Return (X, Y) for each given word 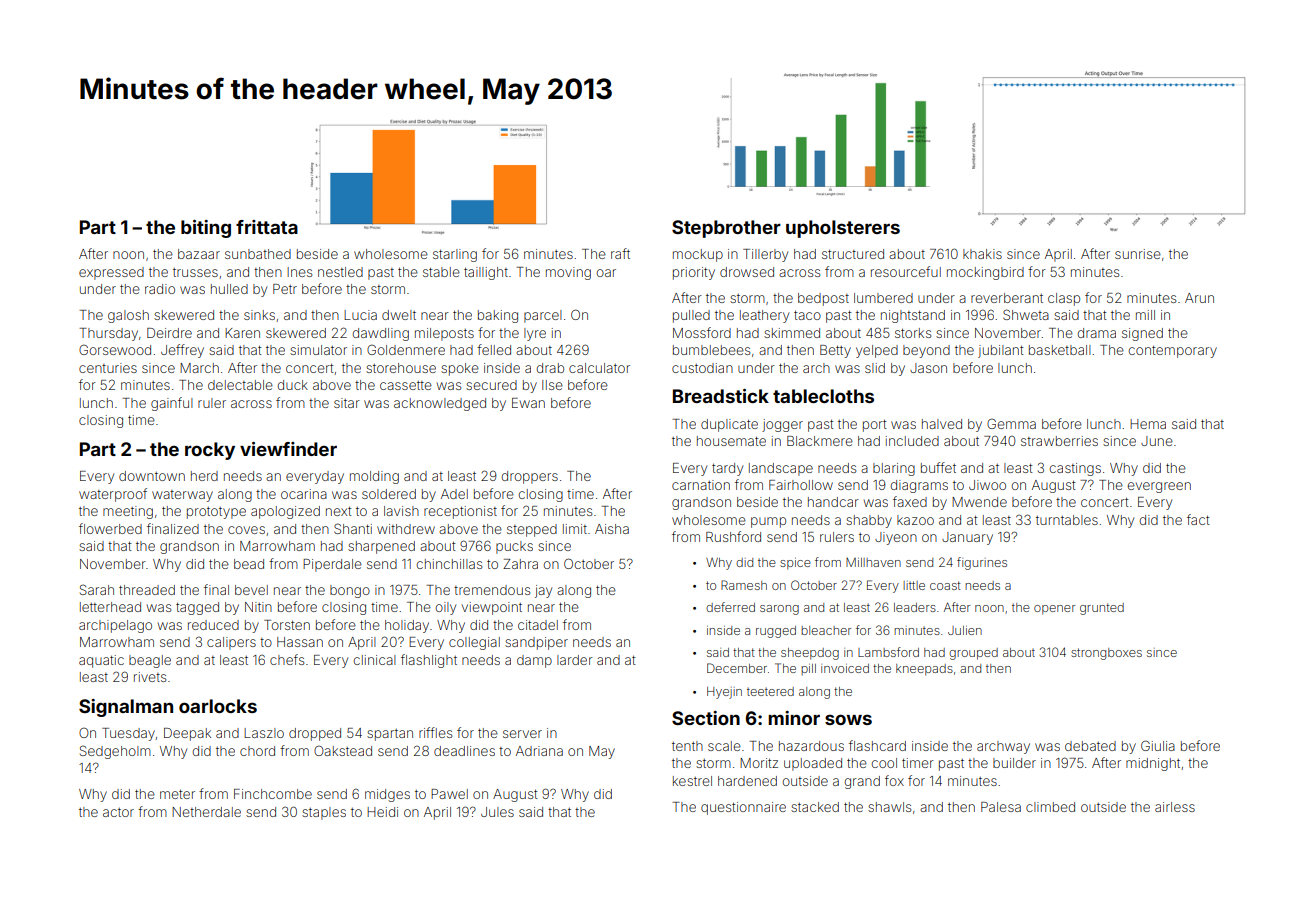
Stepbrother (726, 229)
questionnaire (743, 808)
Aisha (612, 529)
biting (206, 229)
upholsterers (843, 229)
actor (118, 812)
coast (945, 585)
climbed (1050, 807)
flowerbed (110, 528)
